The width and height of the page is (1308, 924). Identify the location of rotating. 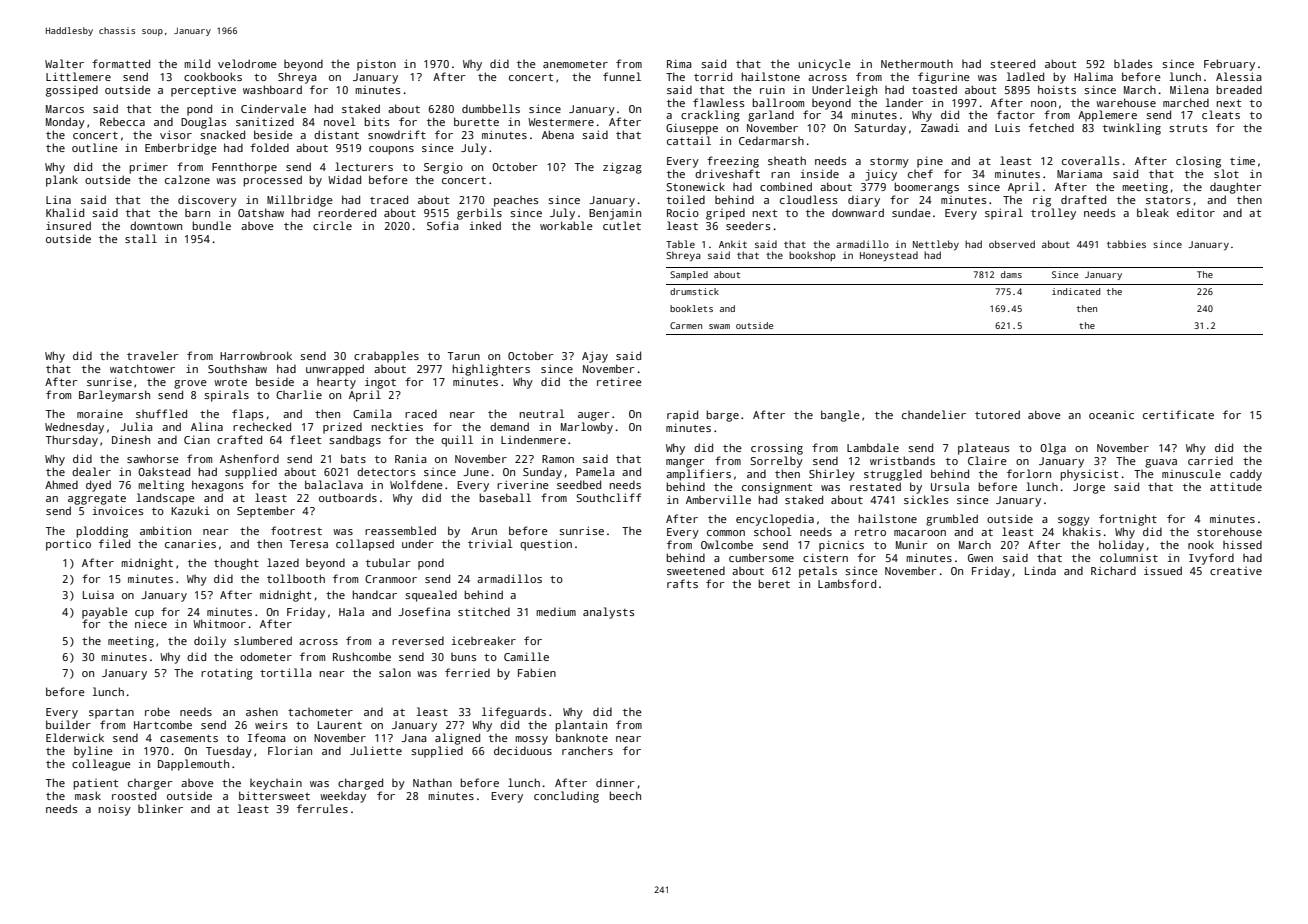
(227, 674).
